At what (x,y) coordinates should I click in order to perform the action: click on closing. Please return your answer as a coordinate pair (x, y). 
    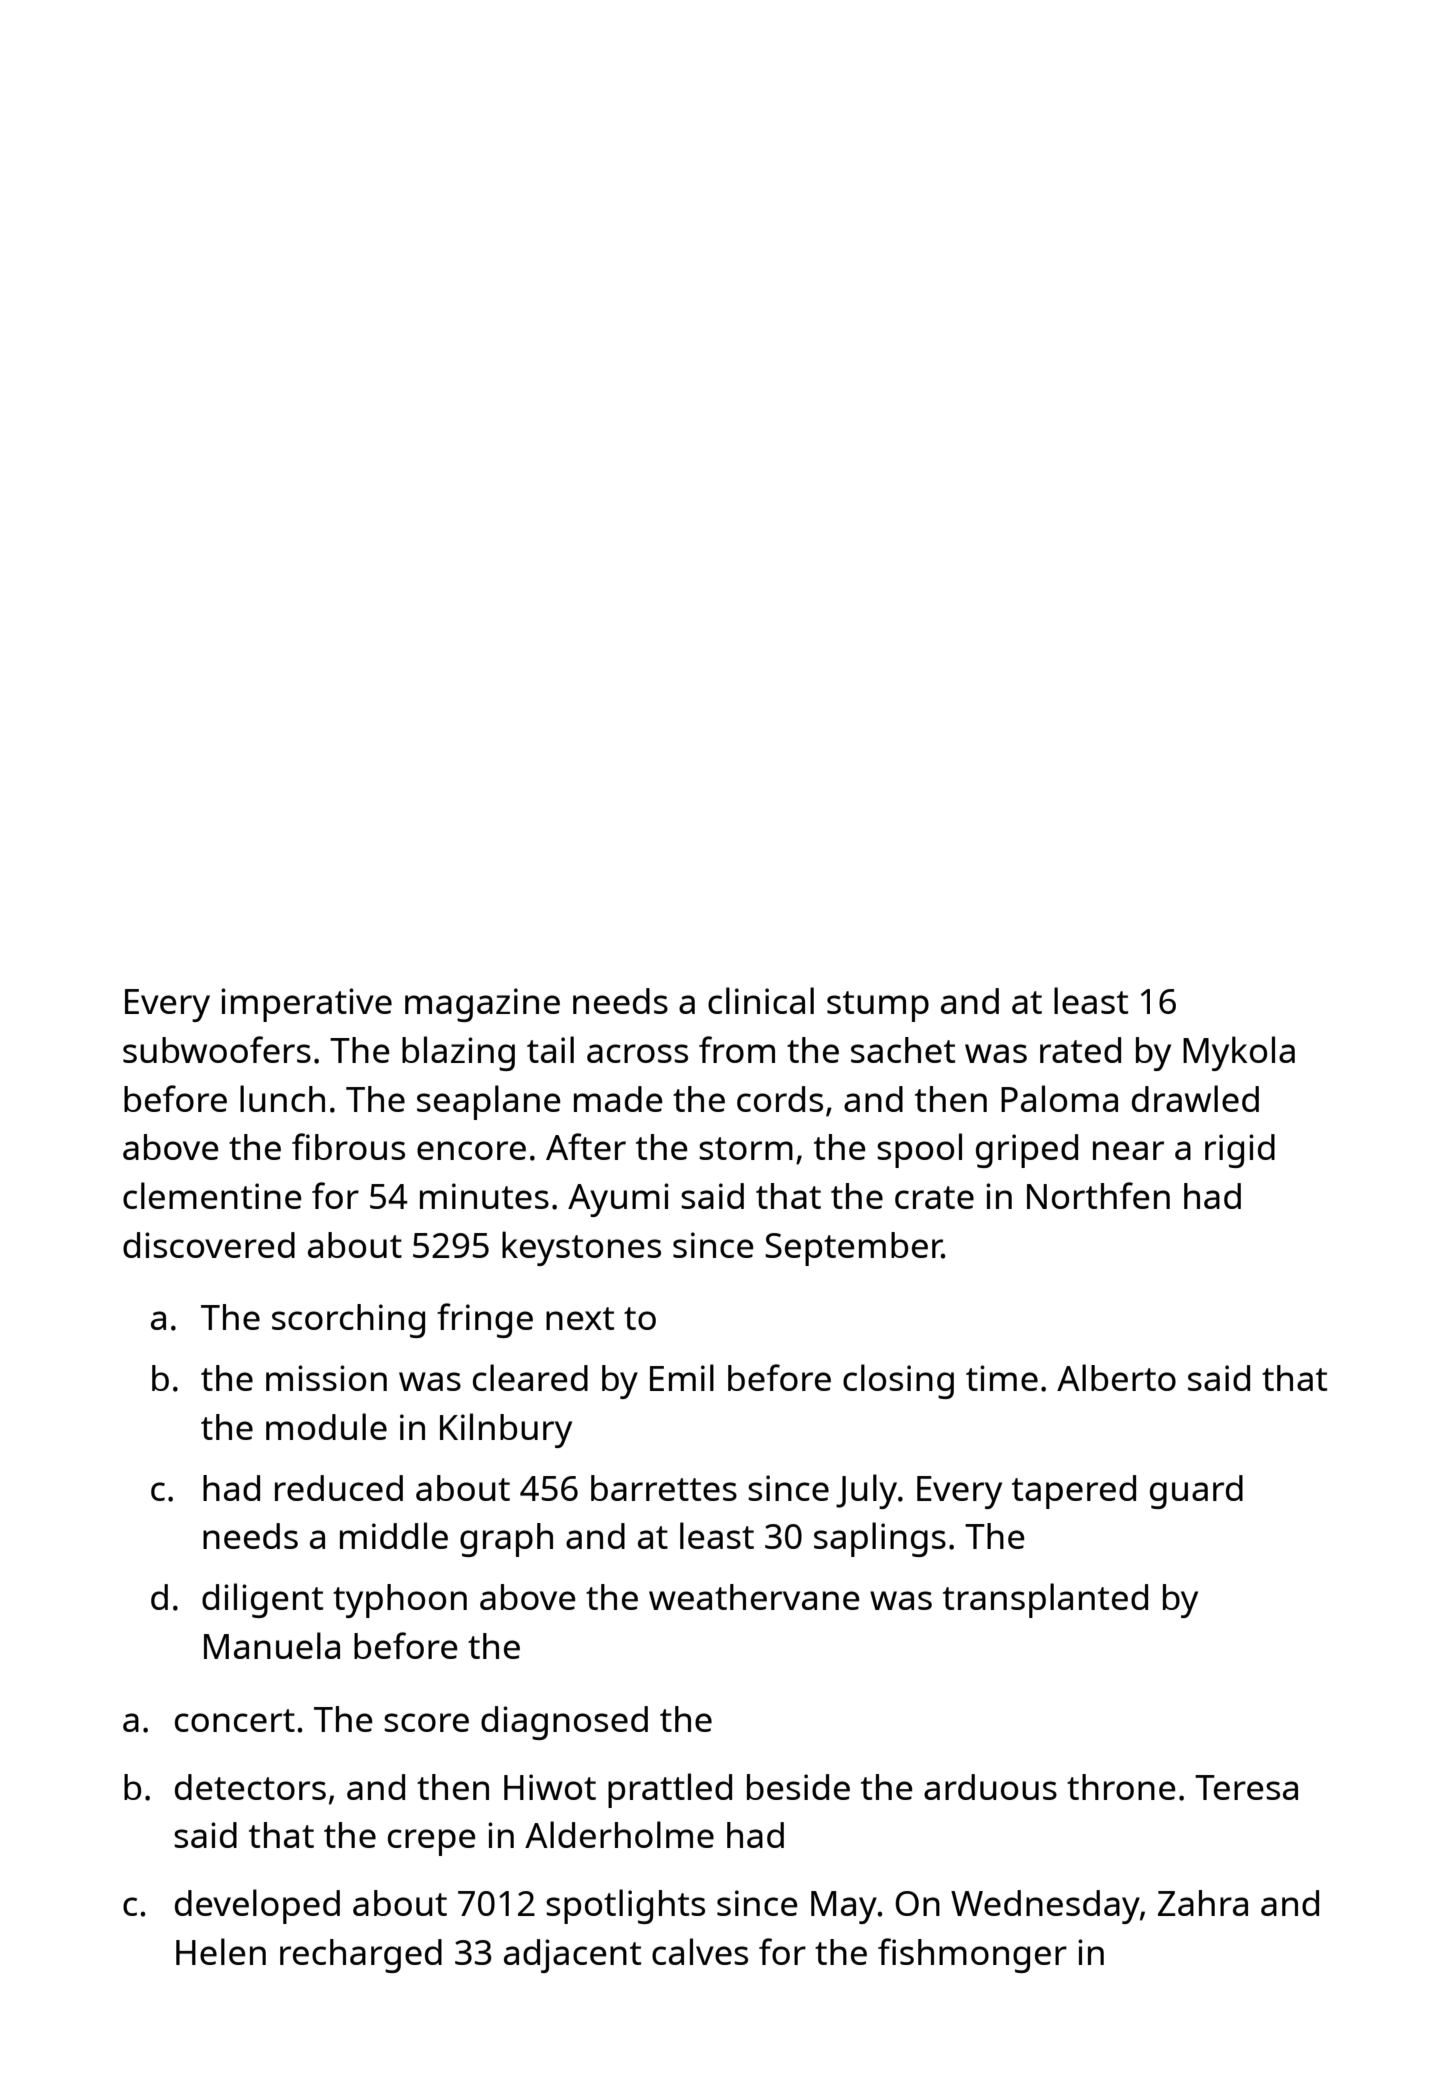
    Looking at the image, I should click on (898, 1381).
